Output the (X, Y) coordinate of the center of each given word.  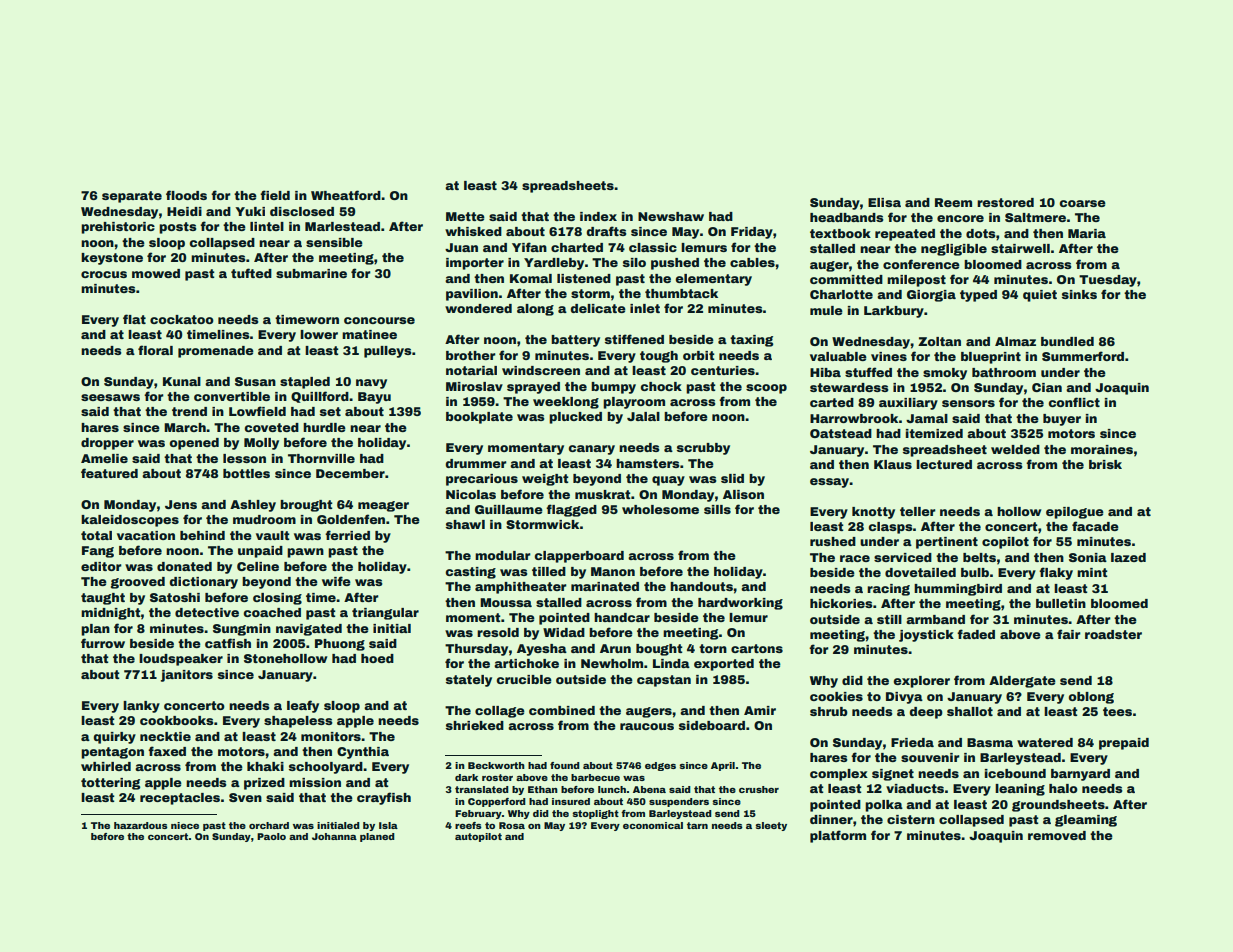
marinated (605, 586)
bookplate (479, 418)
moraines (1102, 449)
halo (1063, 788)
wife (336, 581)
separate (132, 197)
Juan (461, 247)
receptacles (180, 799)
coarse (1083, 203)
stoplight (596, 814)
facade (1095, 526)
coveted (272, 427)
